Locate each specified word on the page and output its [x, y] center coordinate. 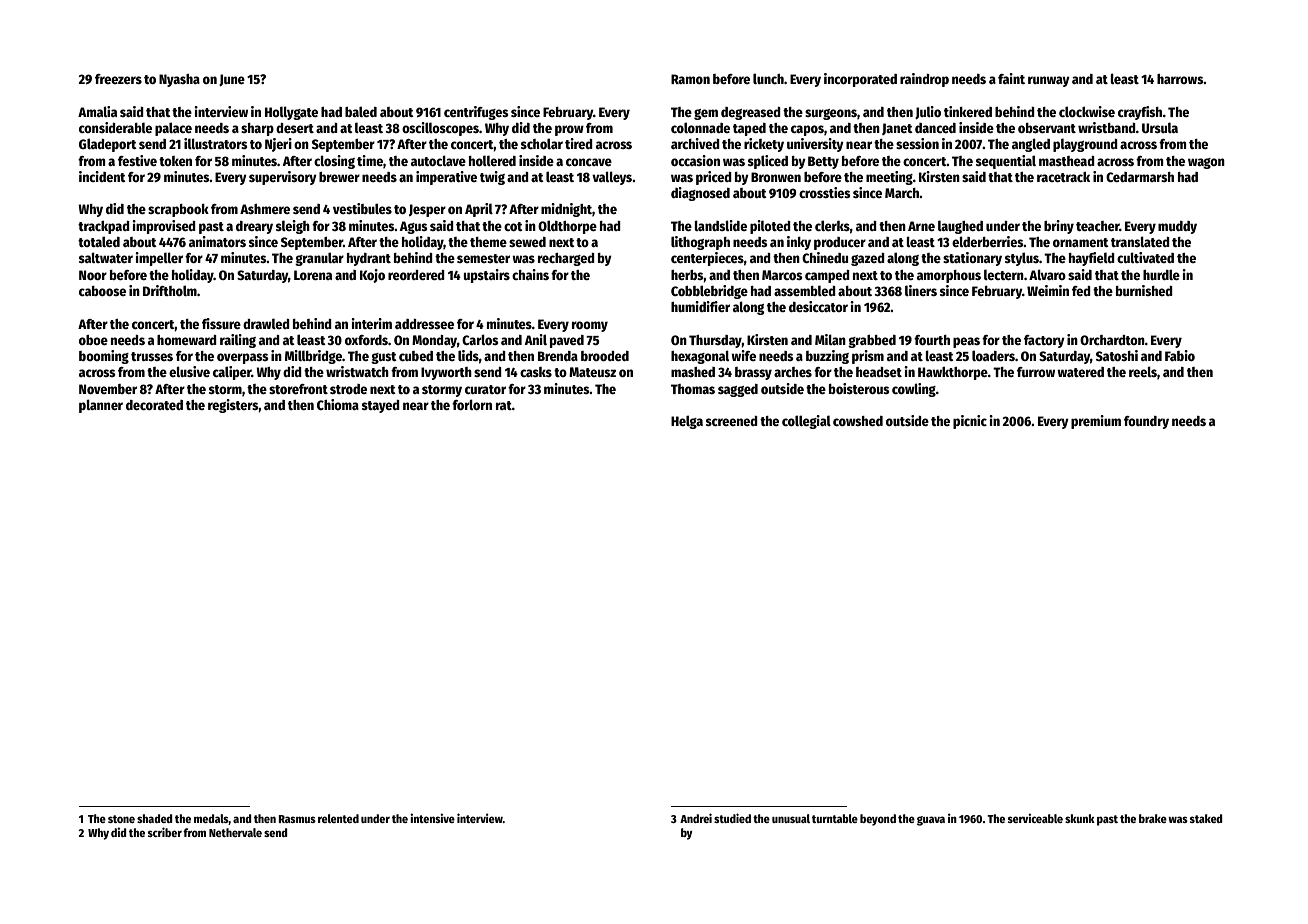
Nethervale [235, 832]
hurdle [1161, 274]
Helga [687, 422]
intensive [432, 818]
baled [361, 111]
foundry [1146, 422]
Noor [93, 275]
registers [233, 406]
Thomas [693, 389]
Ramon [690, 79]
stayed [381, 406]
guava [931, 821]
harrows [1180, 79]
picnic [970, 422]
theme [488, 242]
